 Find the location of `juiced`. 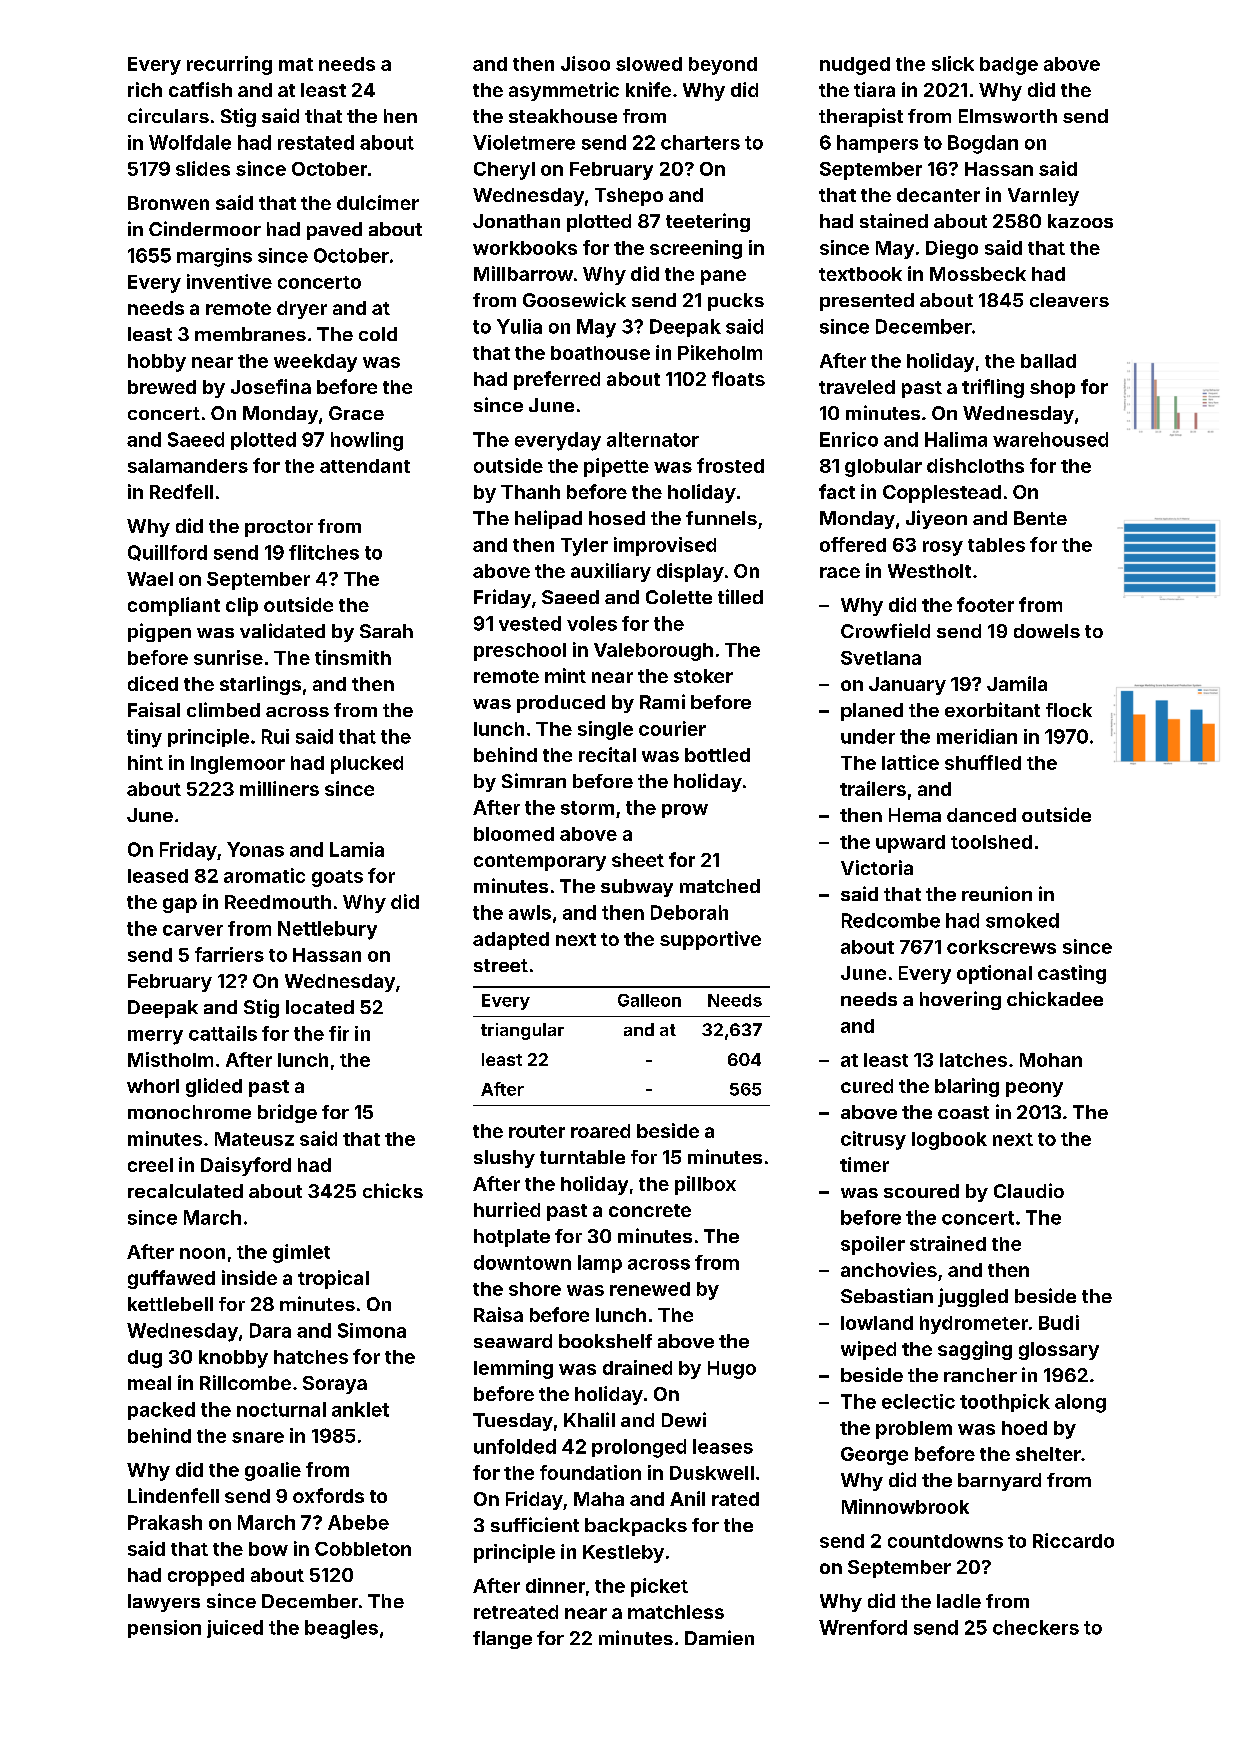

juiced is located at coordinates (235, 1629).
